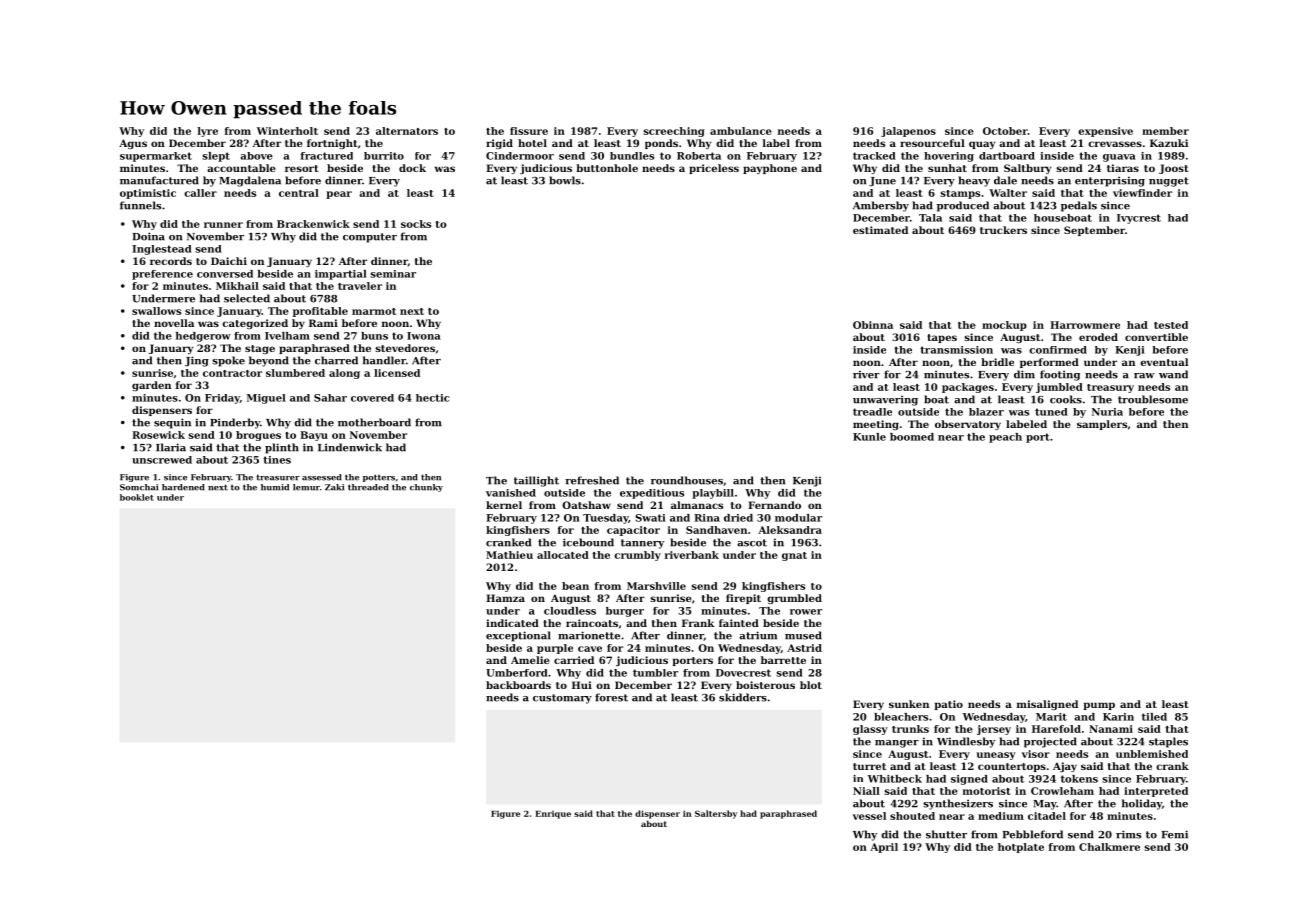 This image has height=924, width=1308. Describe the element at coordinates (908, 132) in the image. I see `jalapenos` at that location.
